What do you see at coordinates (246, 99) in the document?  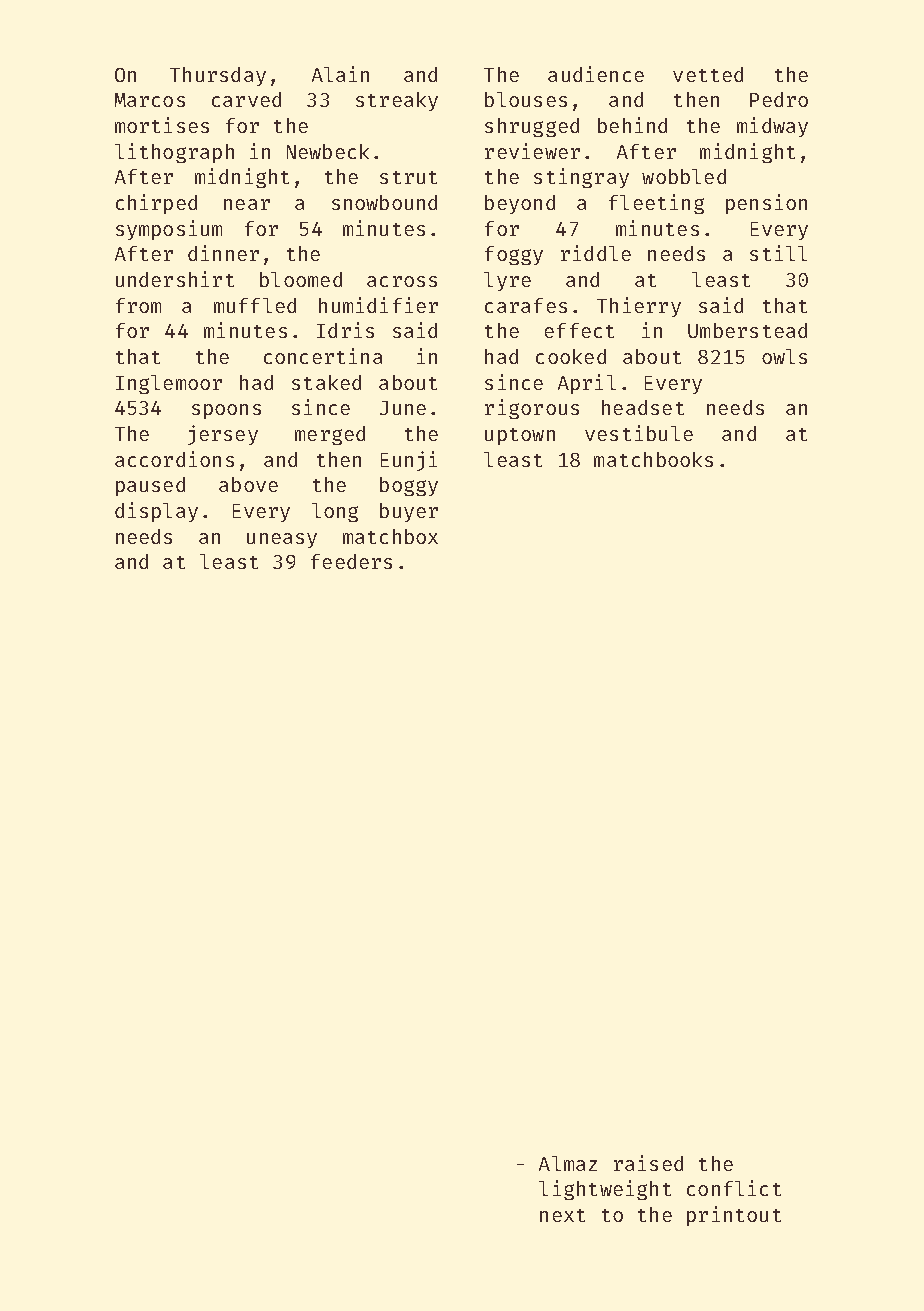 I see `carved` at bounding box center [246, 99].
